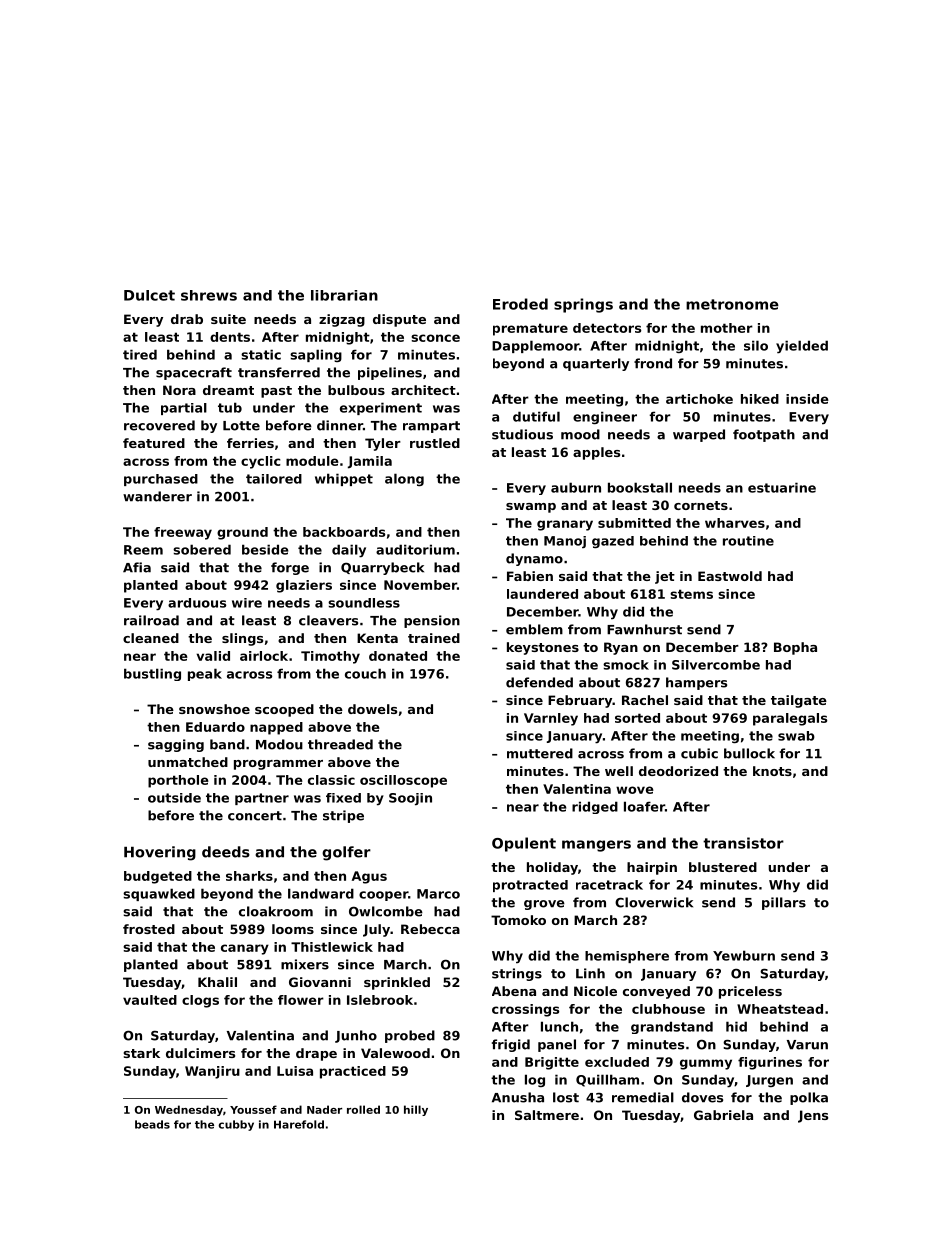 The height and width of the image is (1233, 952). Describe the element at coordinates (264, 656) in the image. I see `airlock` at that location.
